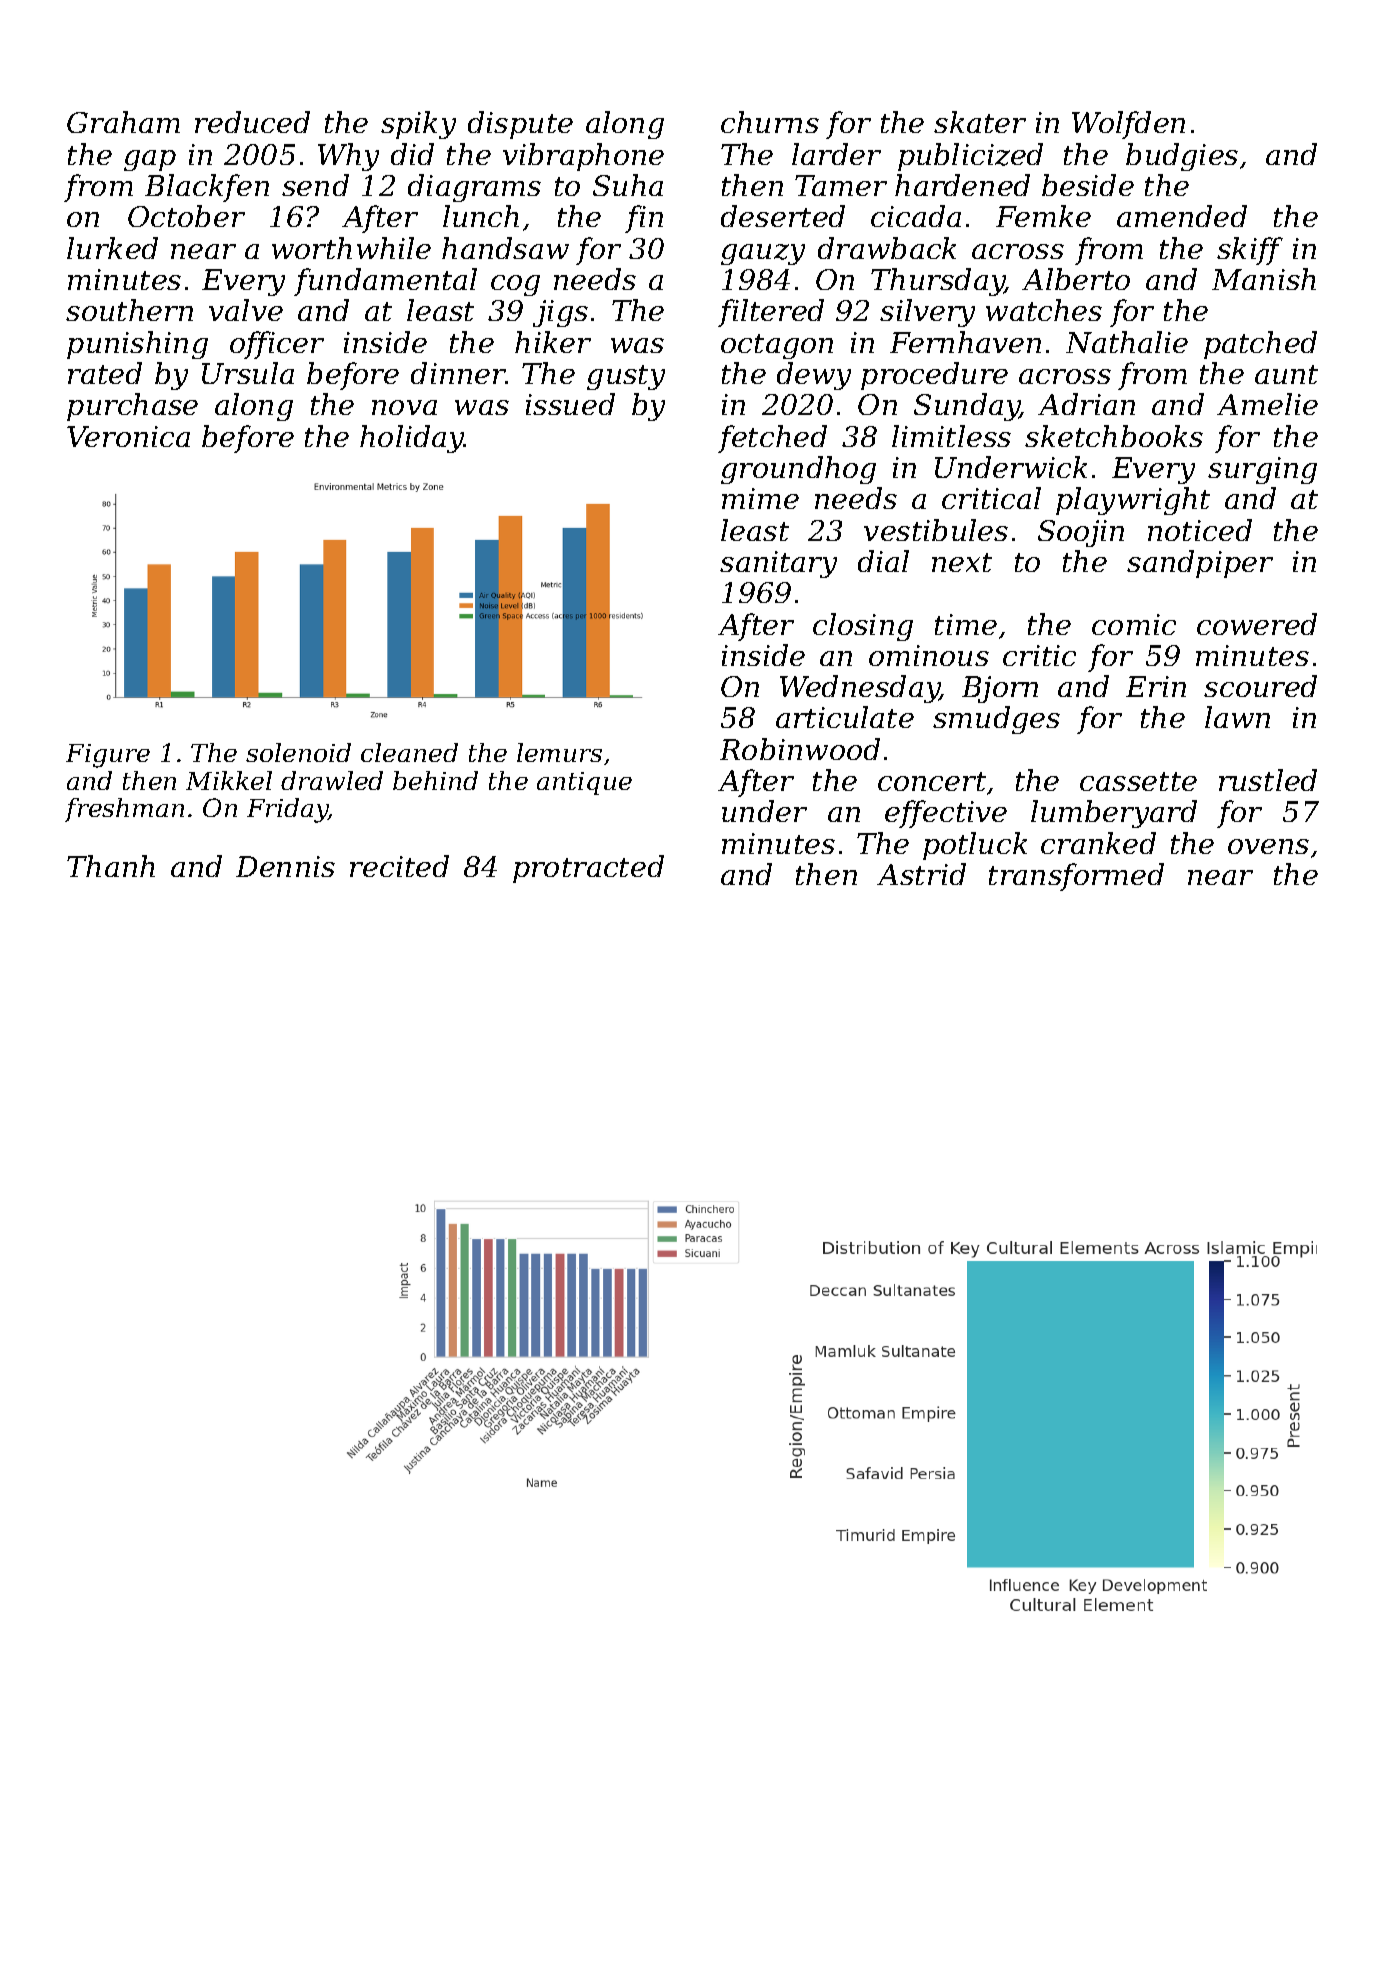 This image has width=1386, height=1969. Describe the element at coordinates (921, 874) in the image. I see `Astrid` at that location.
